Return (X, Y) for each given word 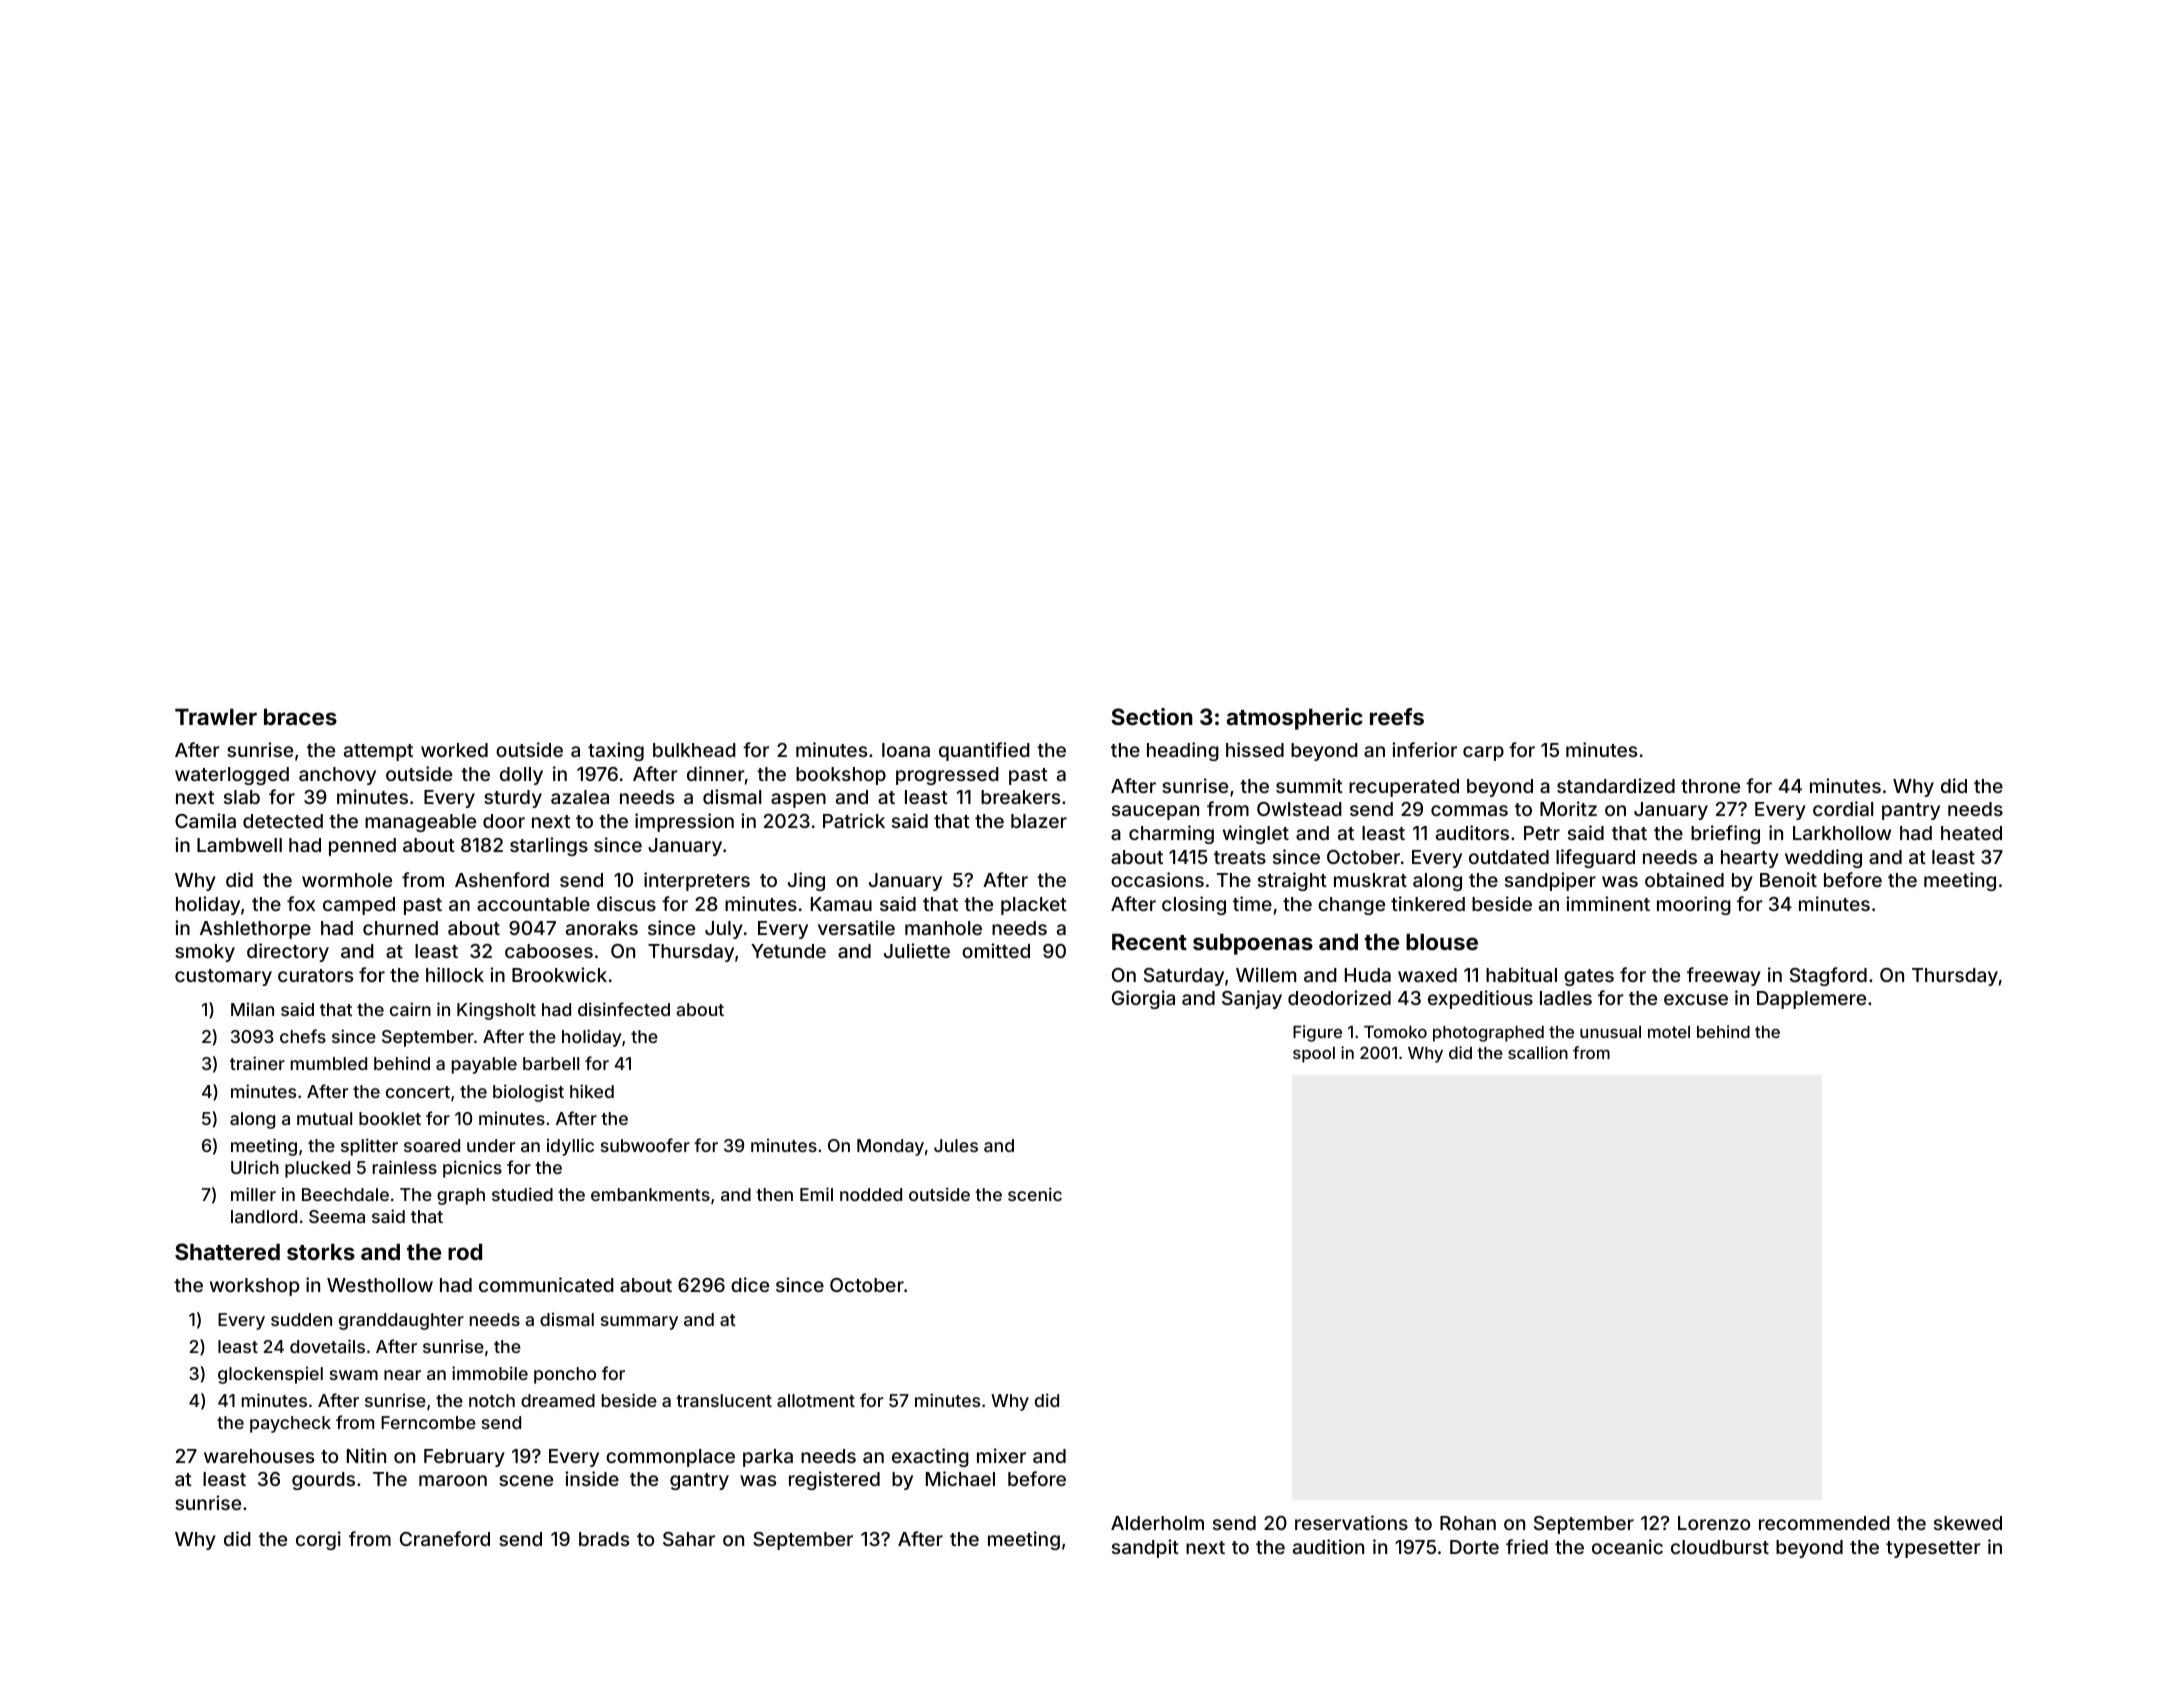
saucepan (1155, 812)
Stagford (1828, 976)
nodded (871, 1194)
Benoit (1788, 879)
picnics (472, 1169)
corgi (318, 1540)
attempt (378, 752)
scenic (1035, 1194)
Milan (252, 1009)
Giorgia (1143, 999)
